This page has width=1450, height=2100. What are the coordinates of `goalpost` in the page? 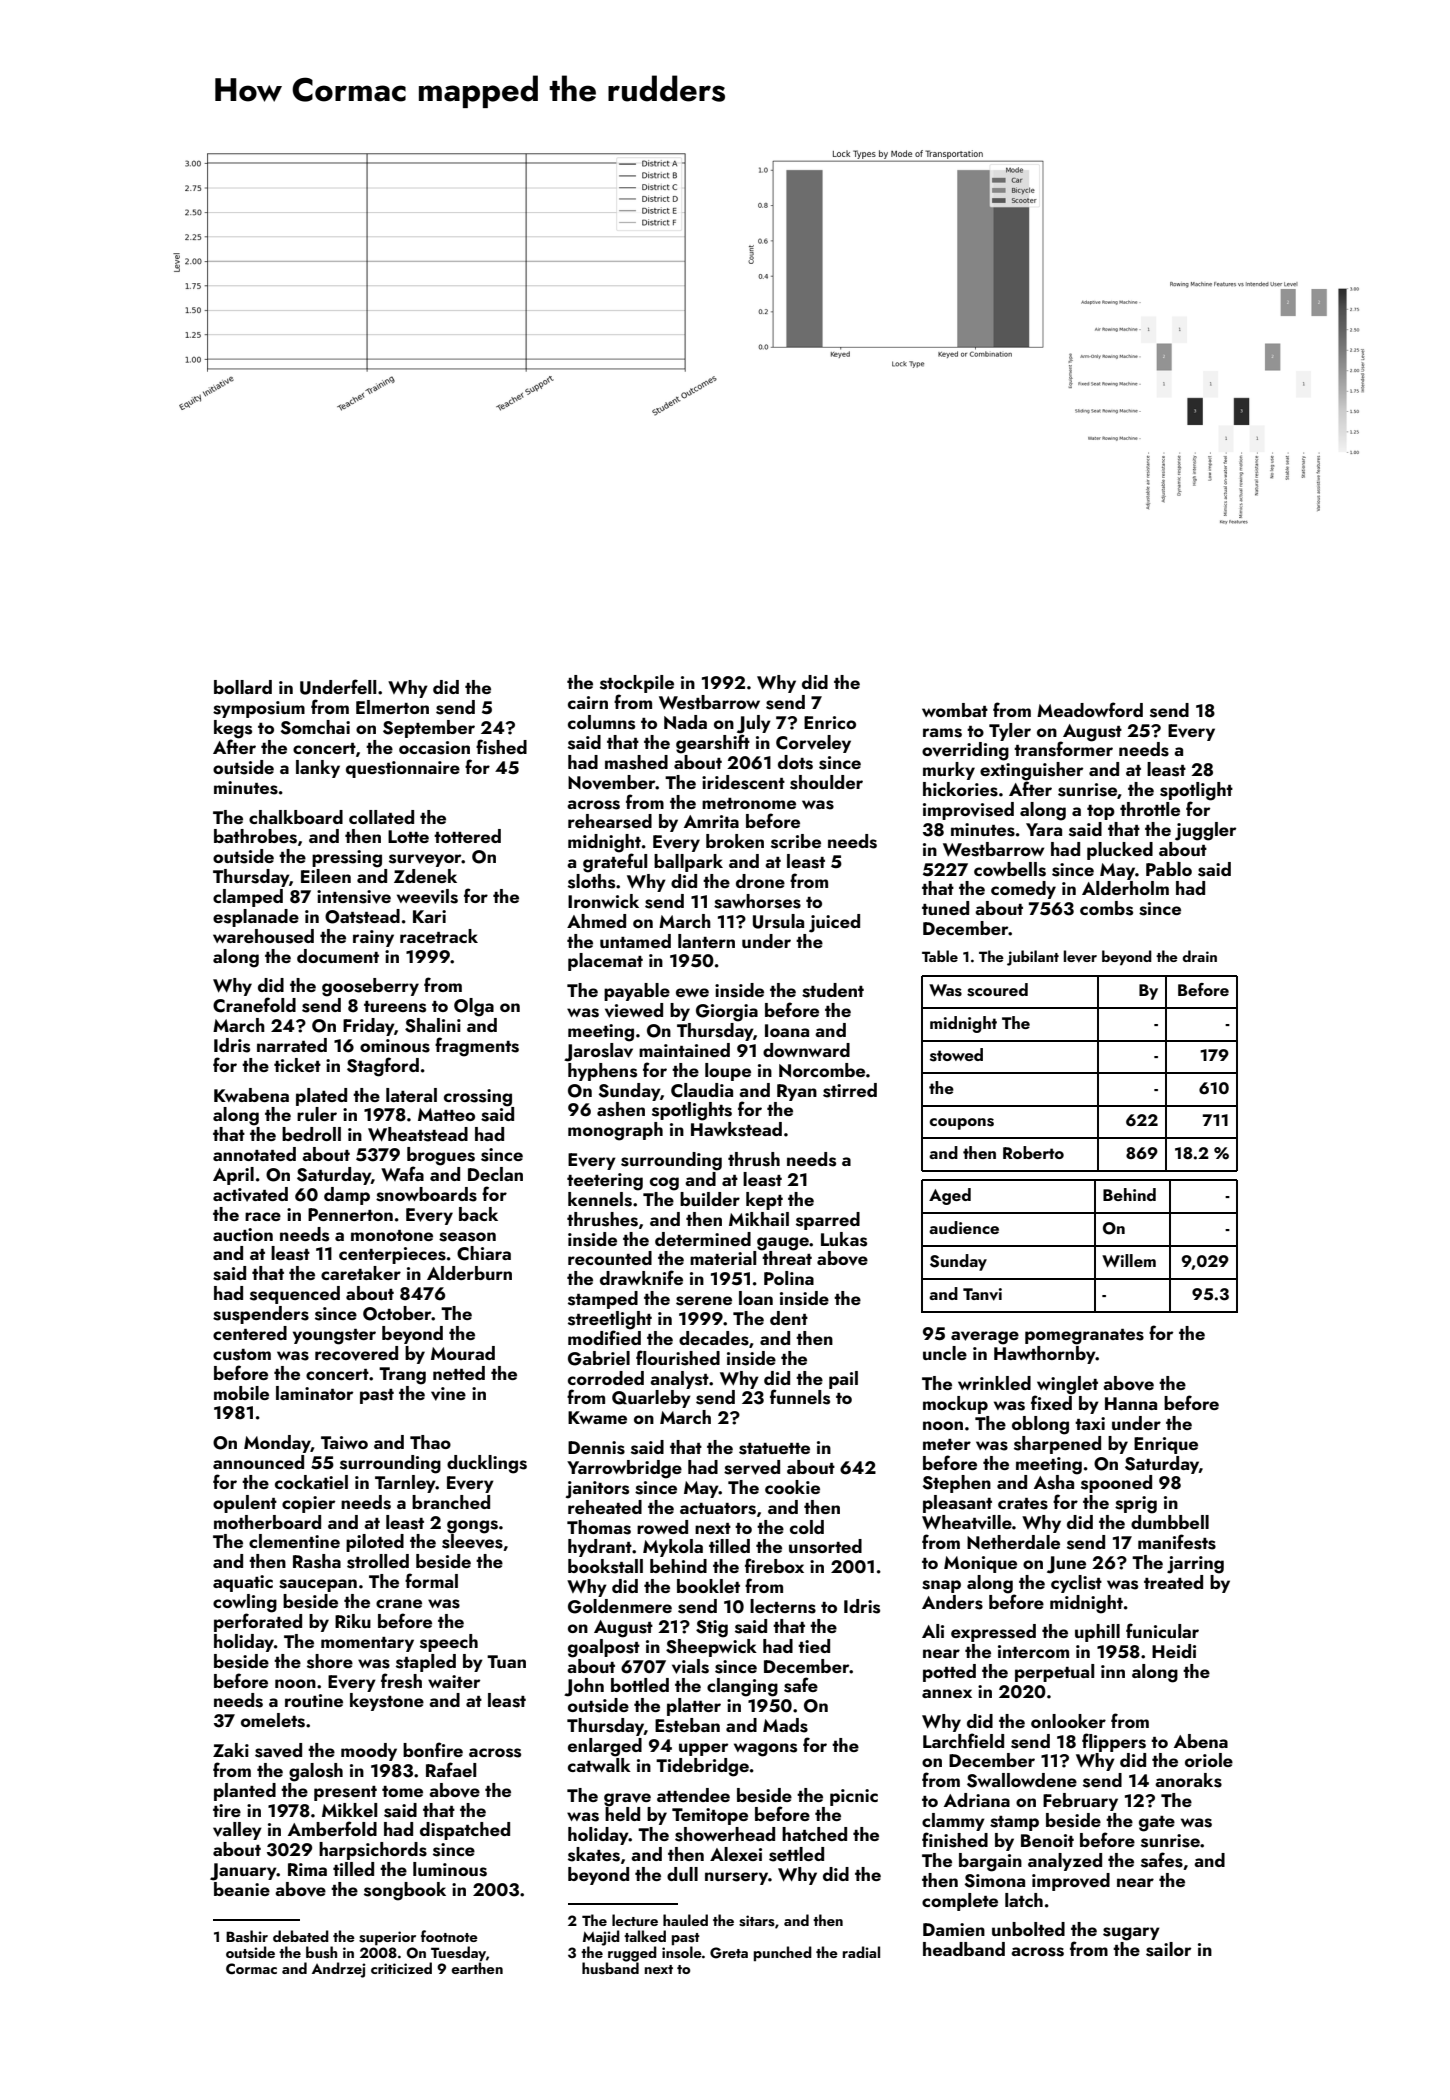 It's located at (604, 1648).
